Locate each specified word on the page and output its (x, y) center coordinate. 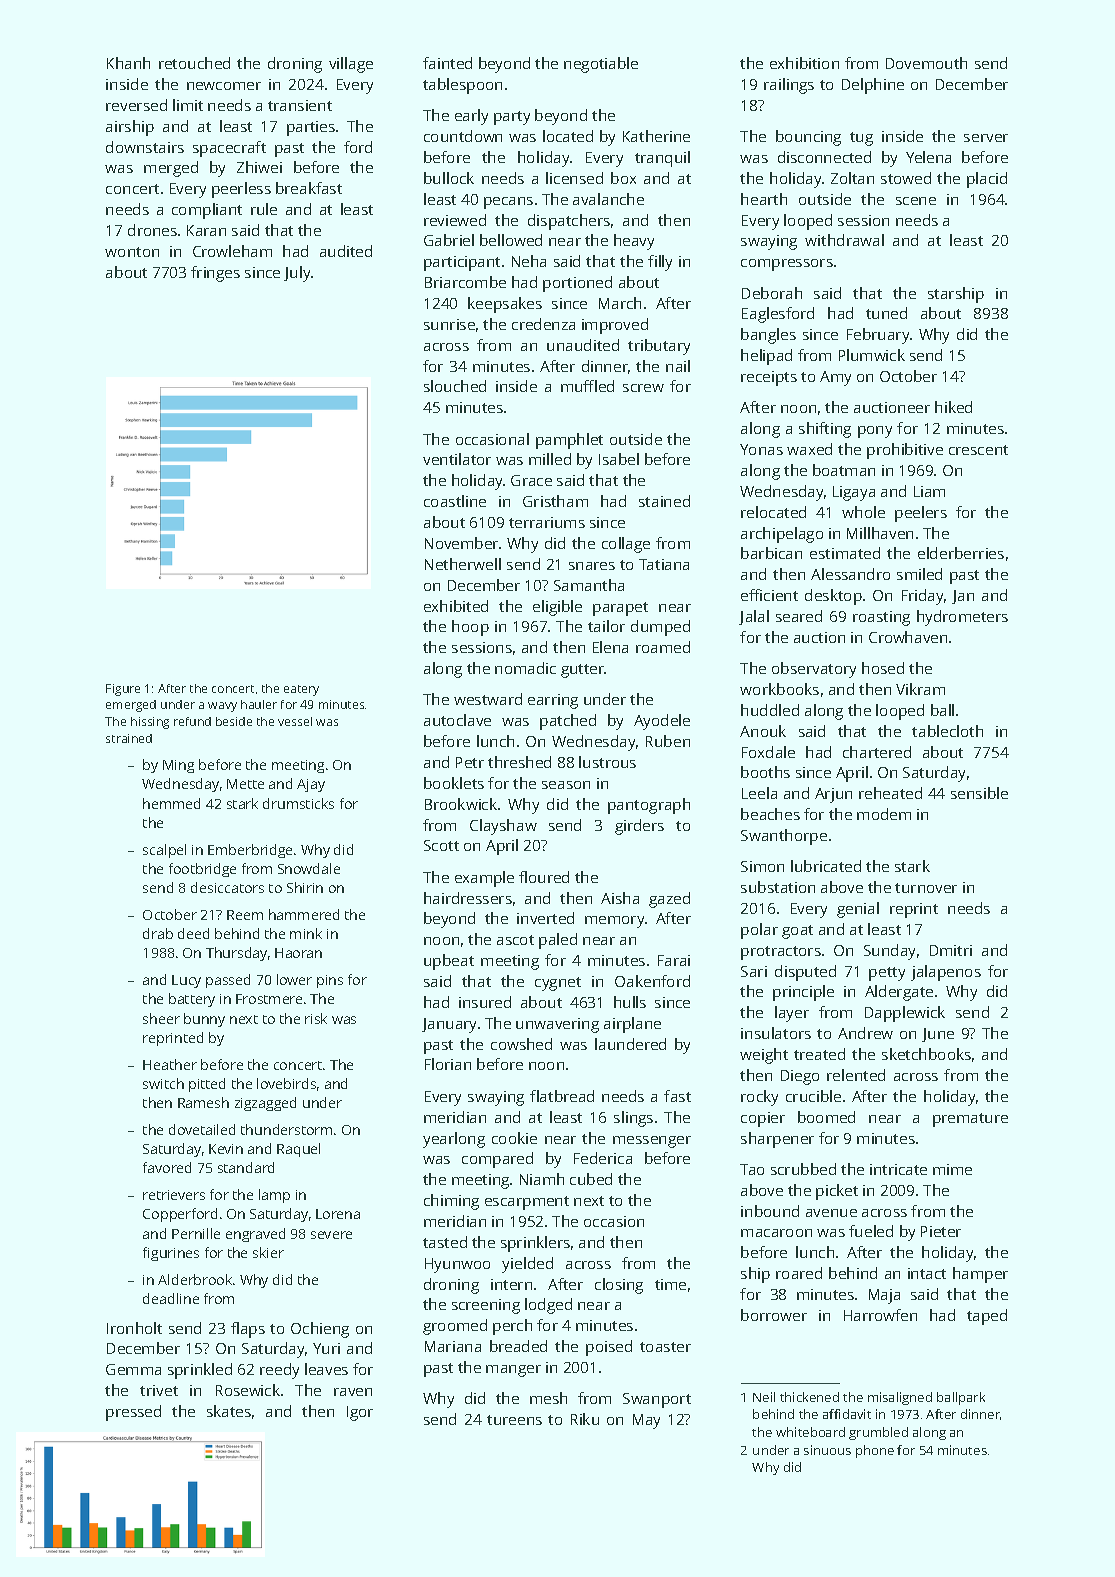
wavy (222, 707)
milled (550, 459)
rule (264, 209)
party (512, 118)
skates (229, 1411)
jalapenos (946, 973)
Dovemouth (926, 63)
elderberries (961, 553)
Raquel (298, 1150)
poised (609, 1348)
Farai (674, 960)
